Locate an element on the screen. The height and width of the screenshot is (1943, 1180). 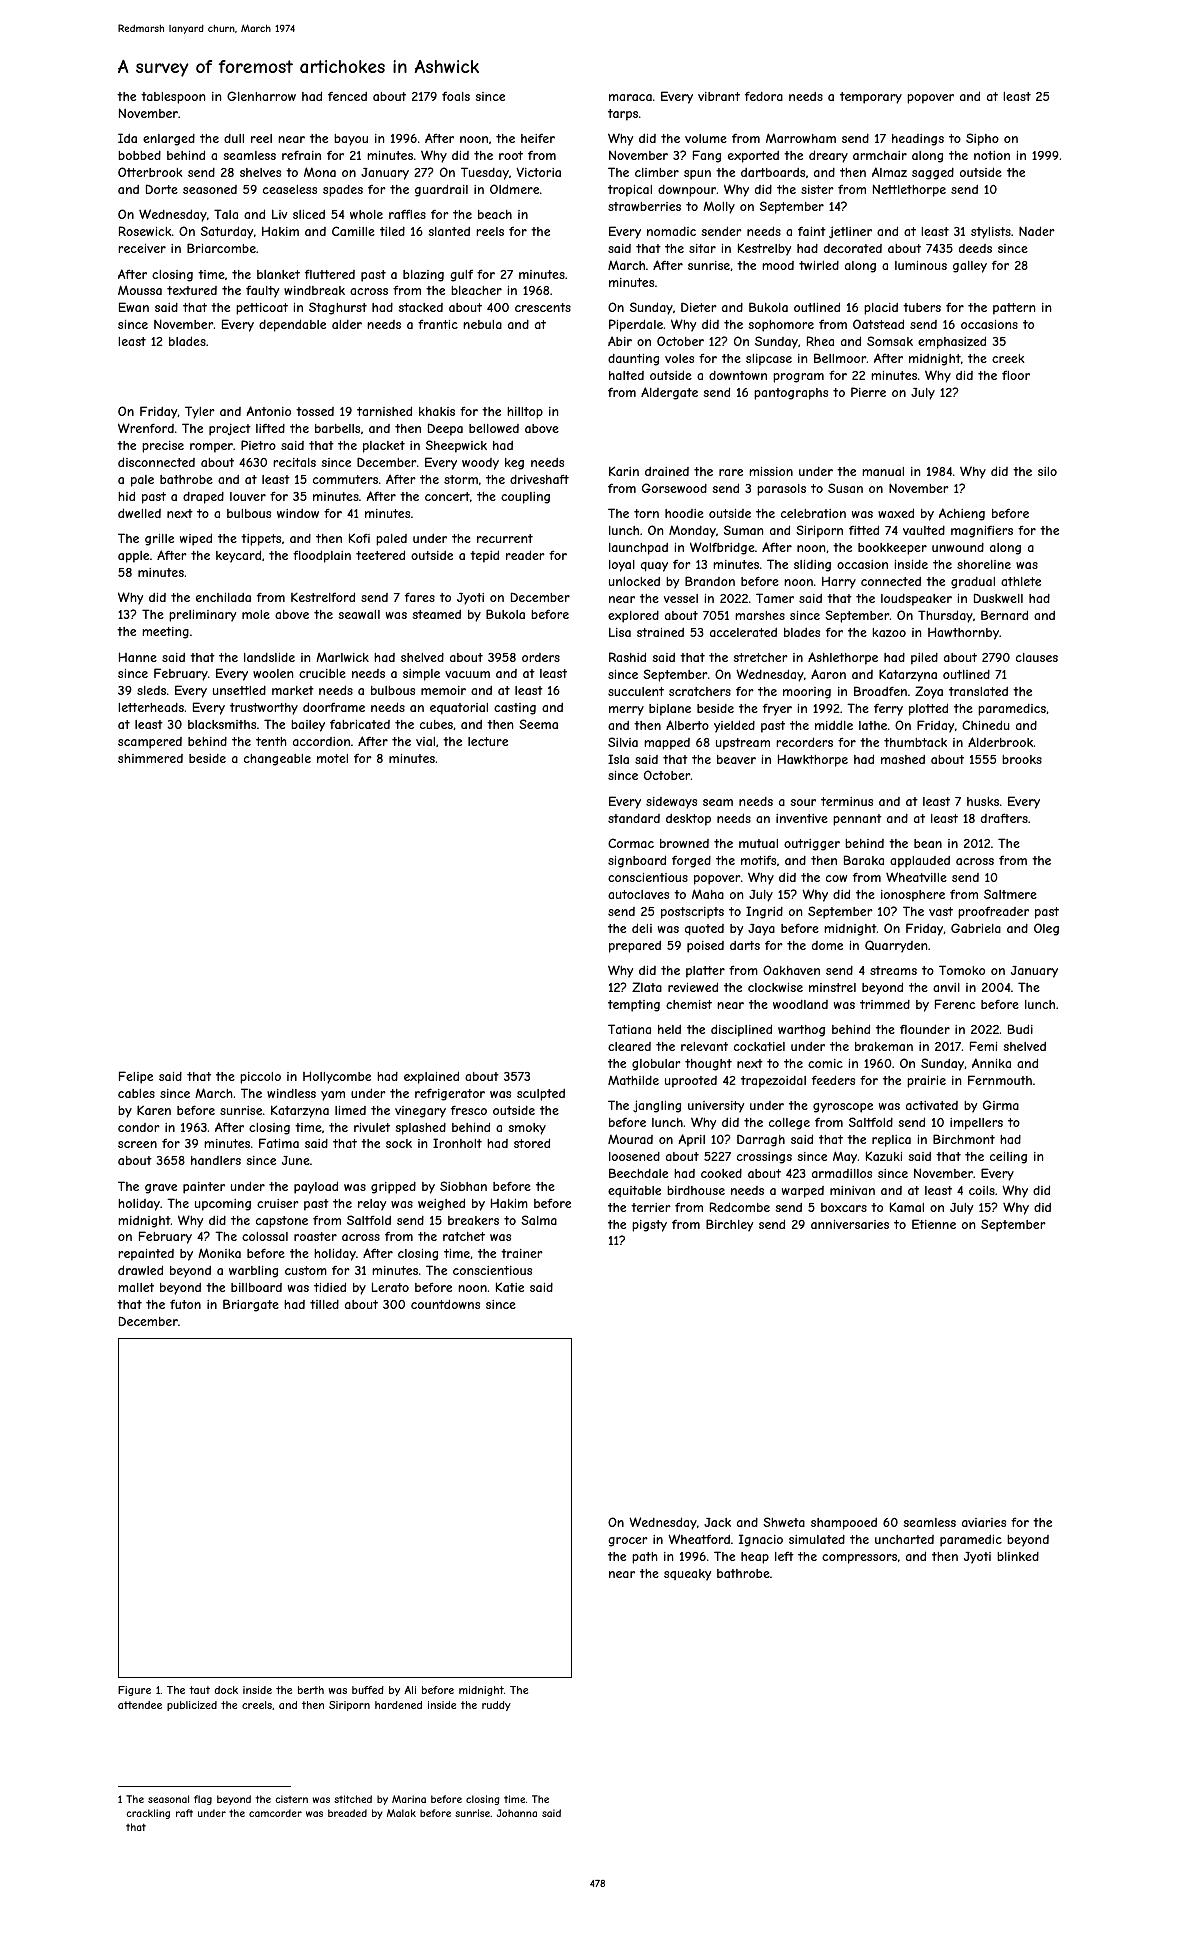
ionosphere is located at coordinates (913, 896).
